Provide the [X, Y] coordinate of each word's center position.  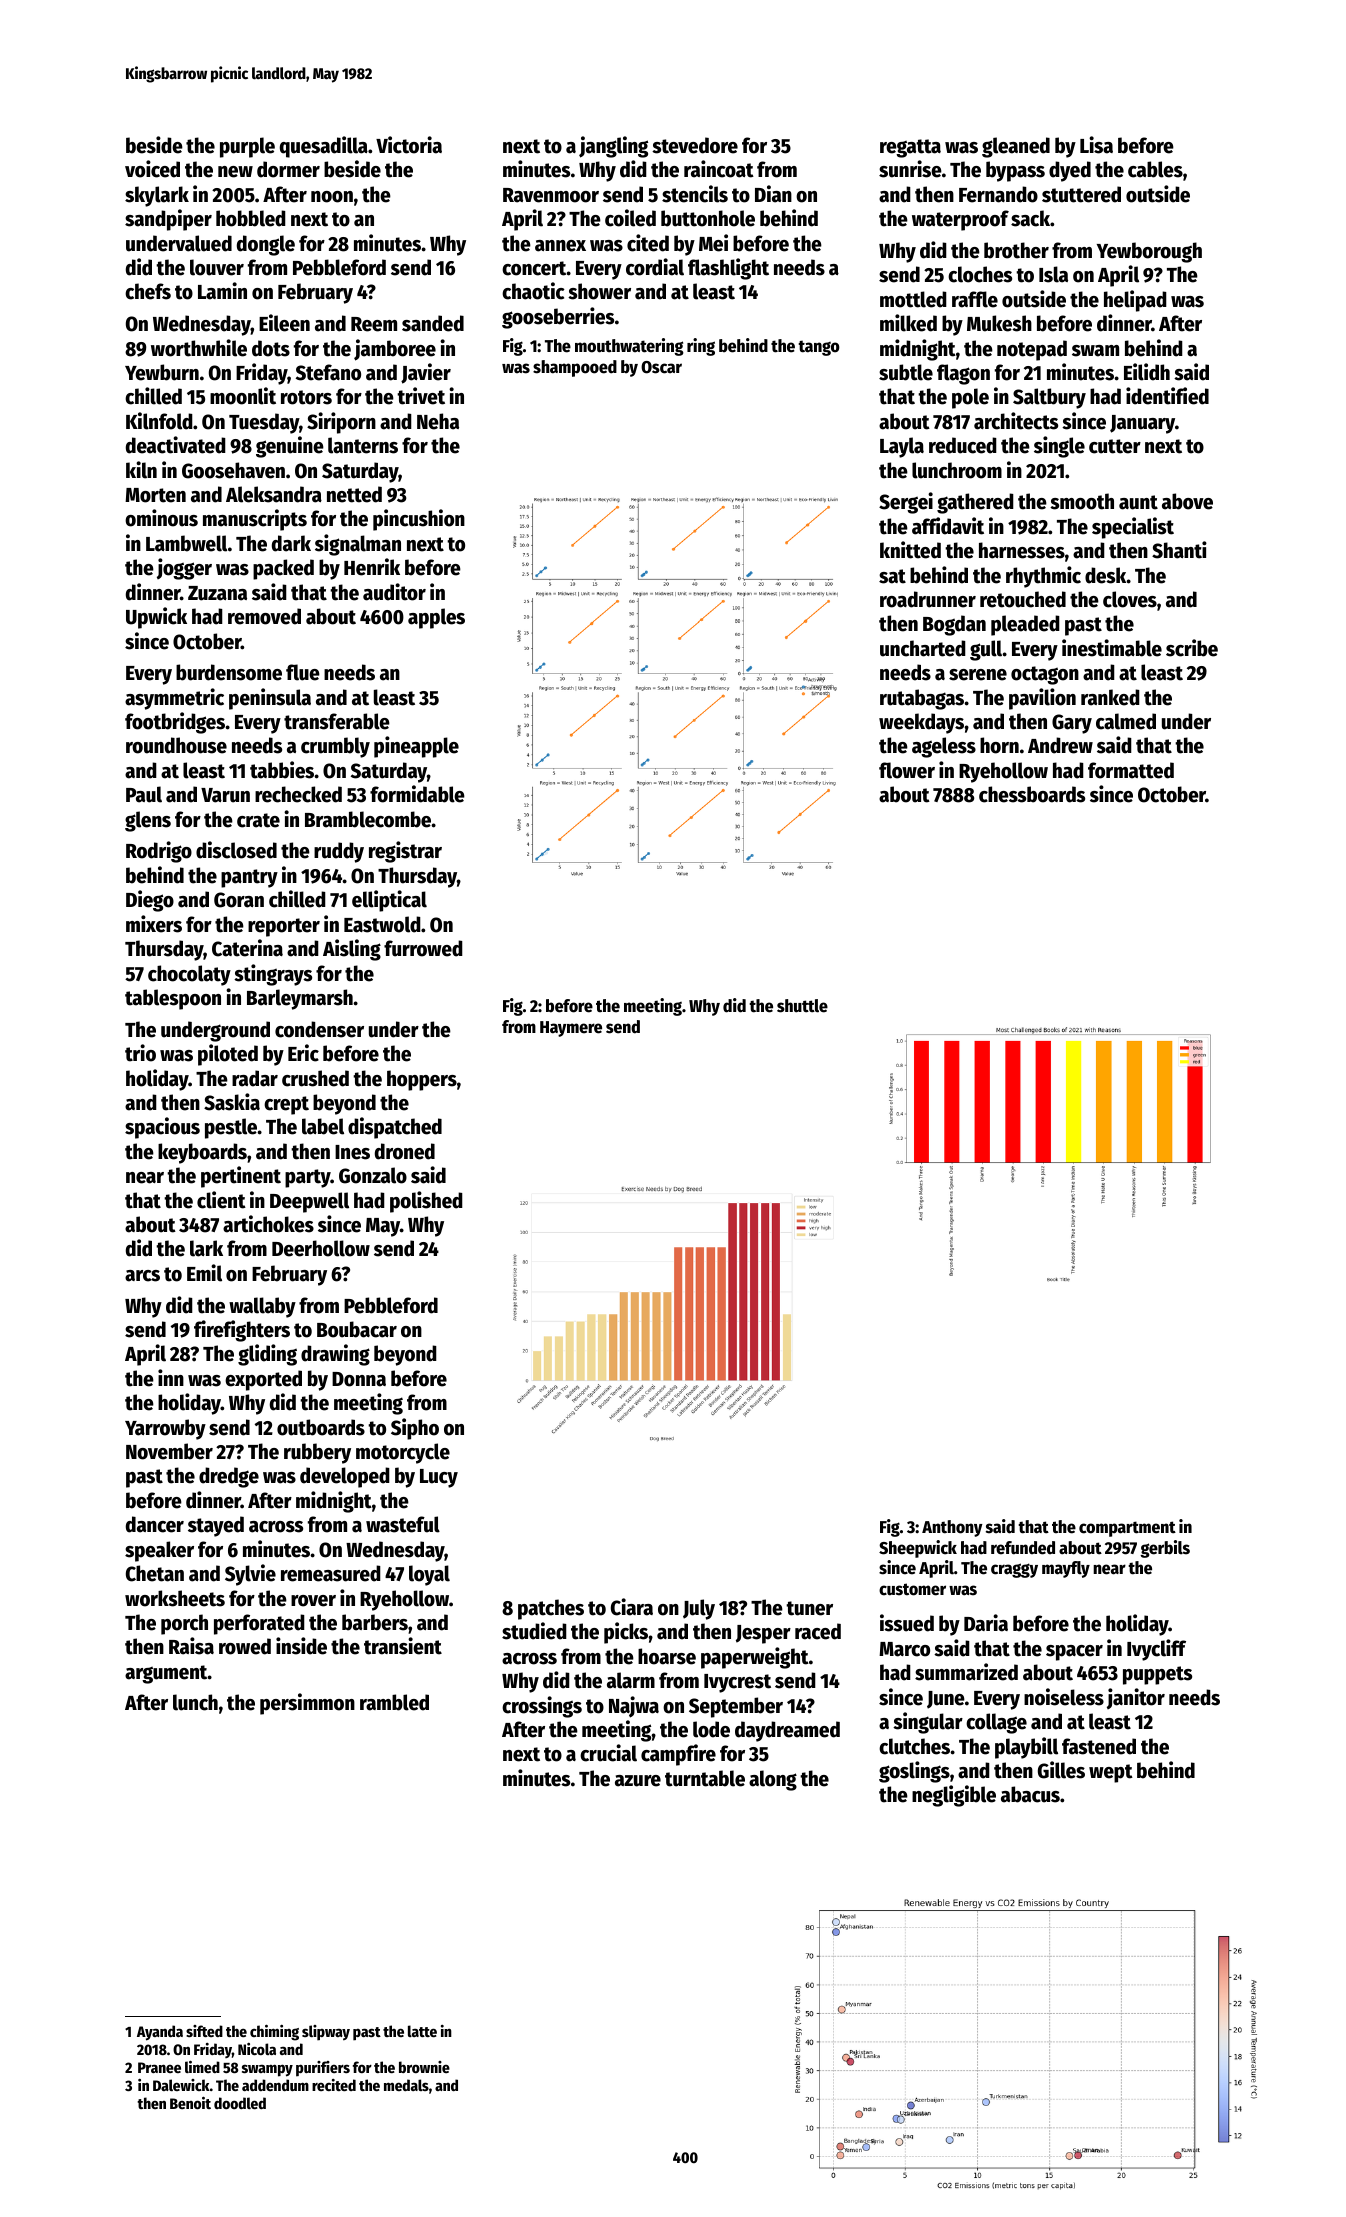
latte [422, 2031]
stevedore [695, 145]
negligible [954, 1796]
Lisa [1096, 145]
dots [271, 348]
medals [406, 2085]
